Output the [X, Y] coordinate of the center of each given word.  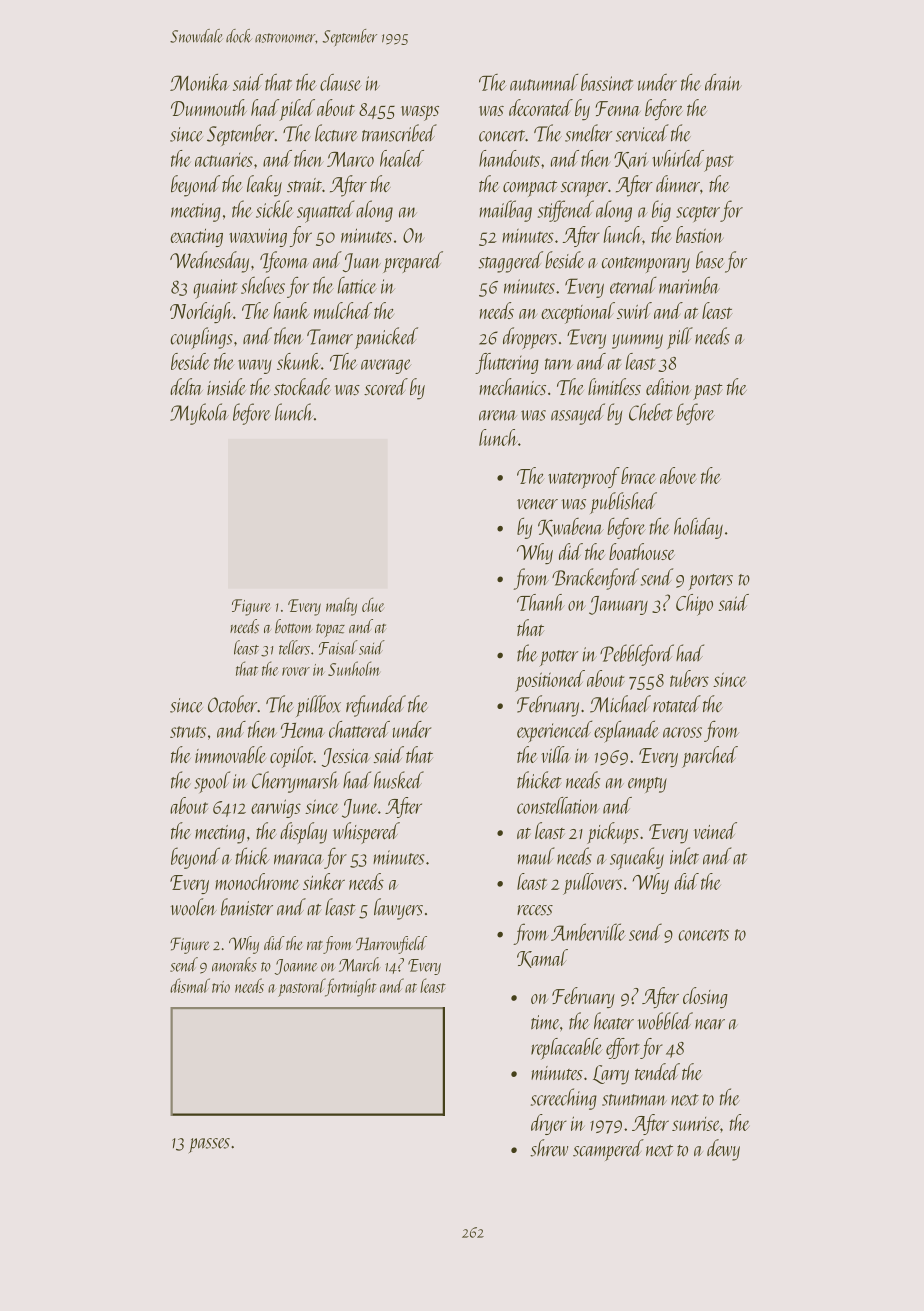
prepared [413, 262]
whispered [366, 833]
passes [209, 1145]
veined [715, 830]
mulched [343, 310]
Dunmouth [209, 107]
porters [711, 582]
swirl [634, 310]
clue [373, 604]
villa [556, 754]
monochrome [257, 881]
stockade [302, 386]
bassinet [607, 82]
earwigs [276, 808]
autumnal [544, 82]
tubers [689, 678]
